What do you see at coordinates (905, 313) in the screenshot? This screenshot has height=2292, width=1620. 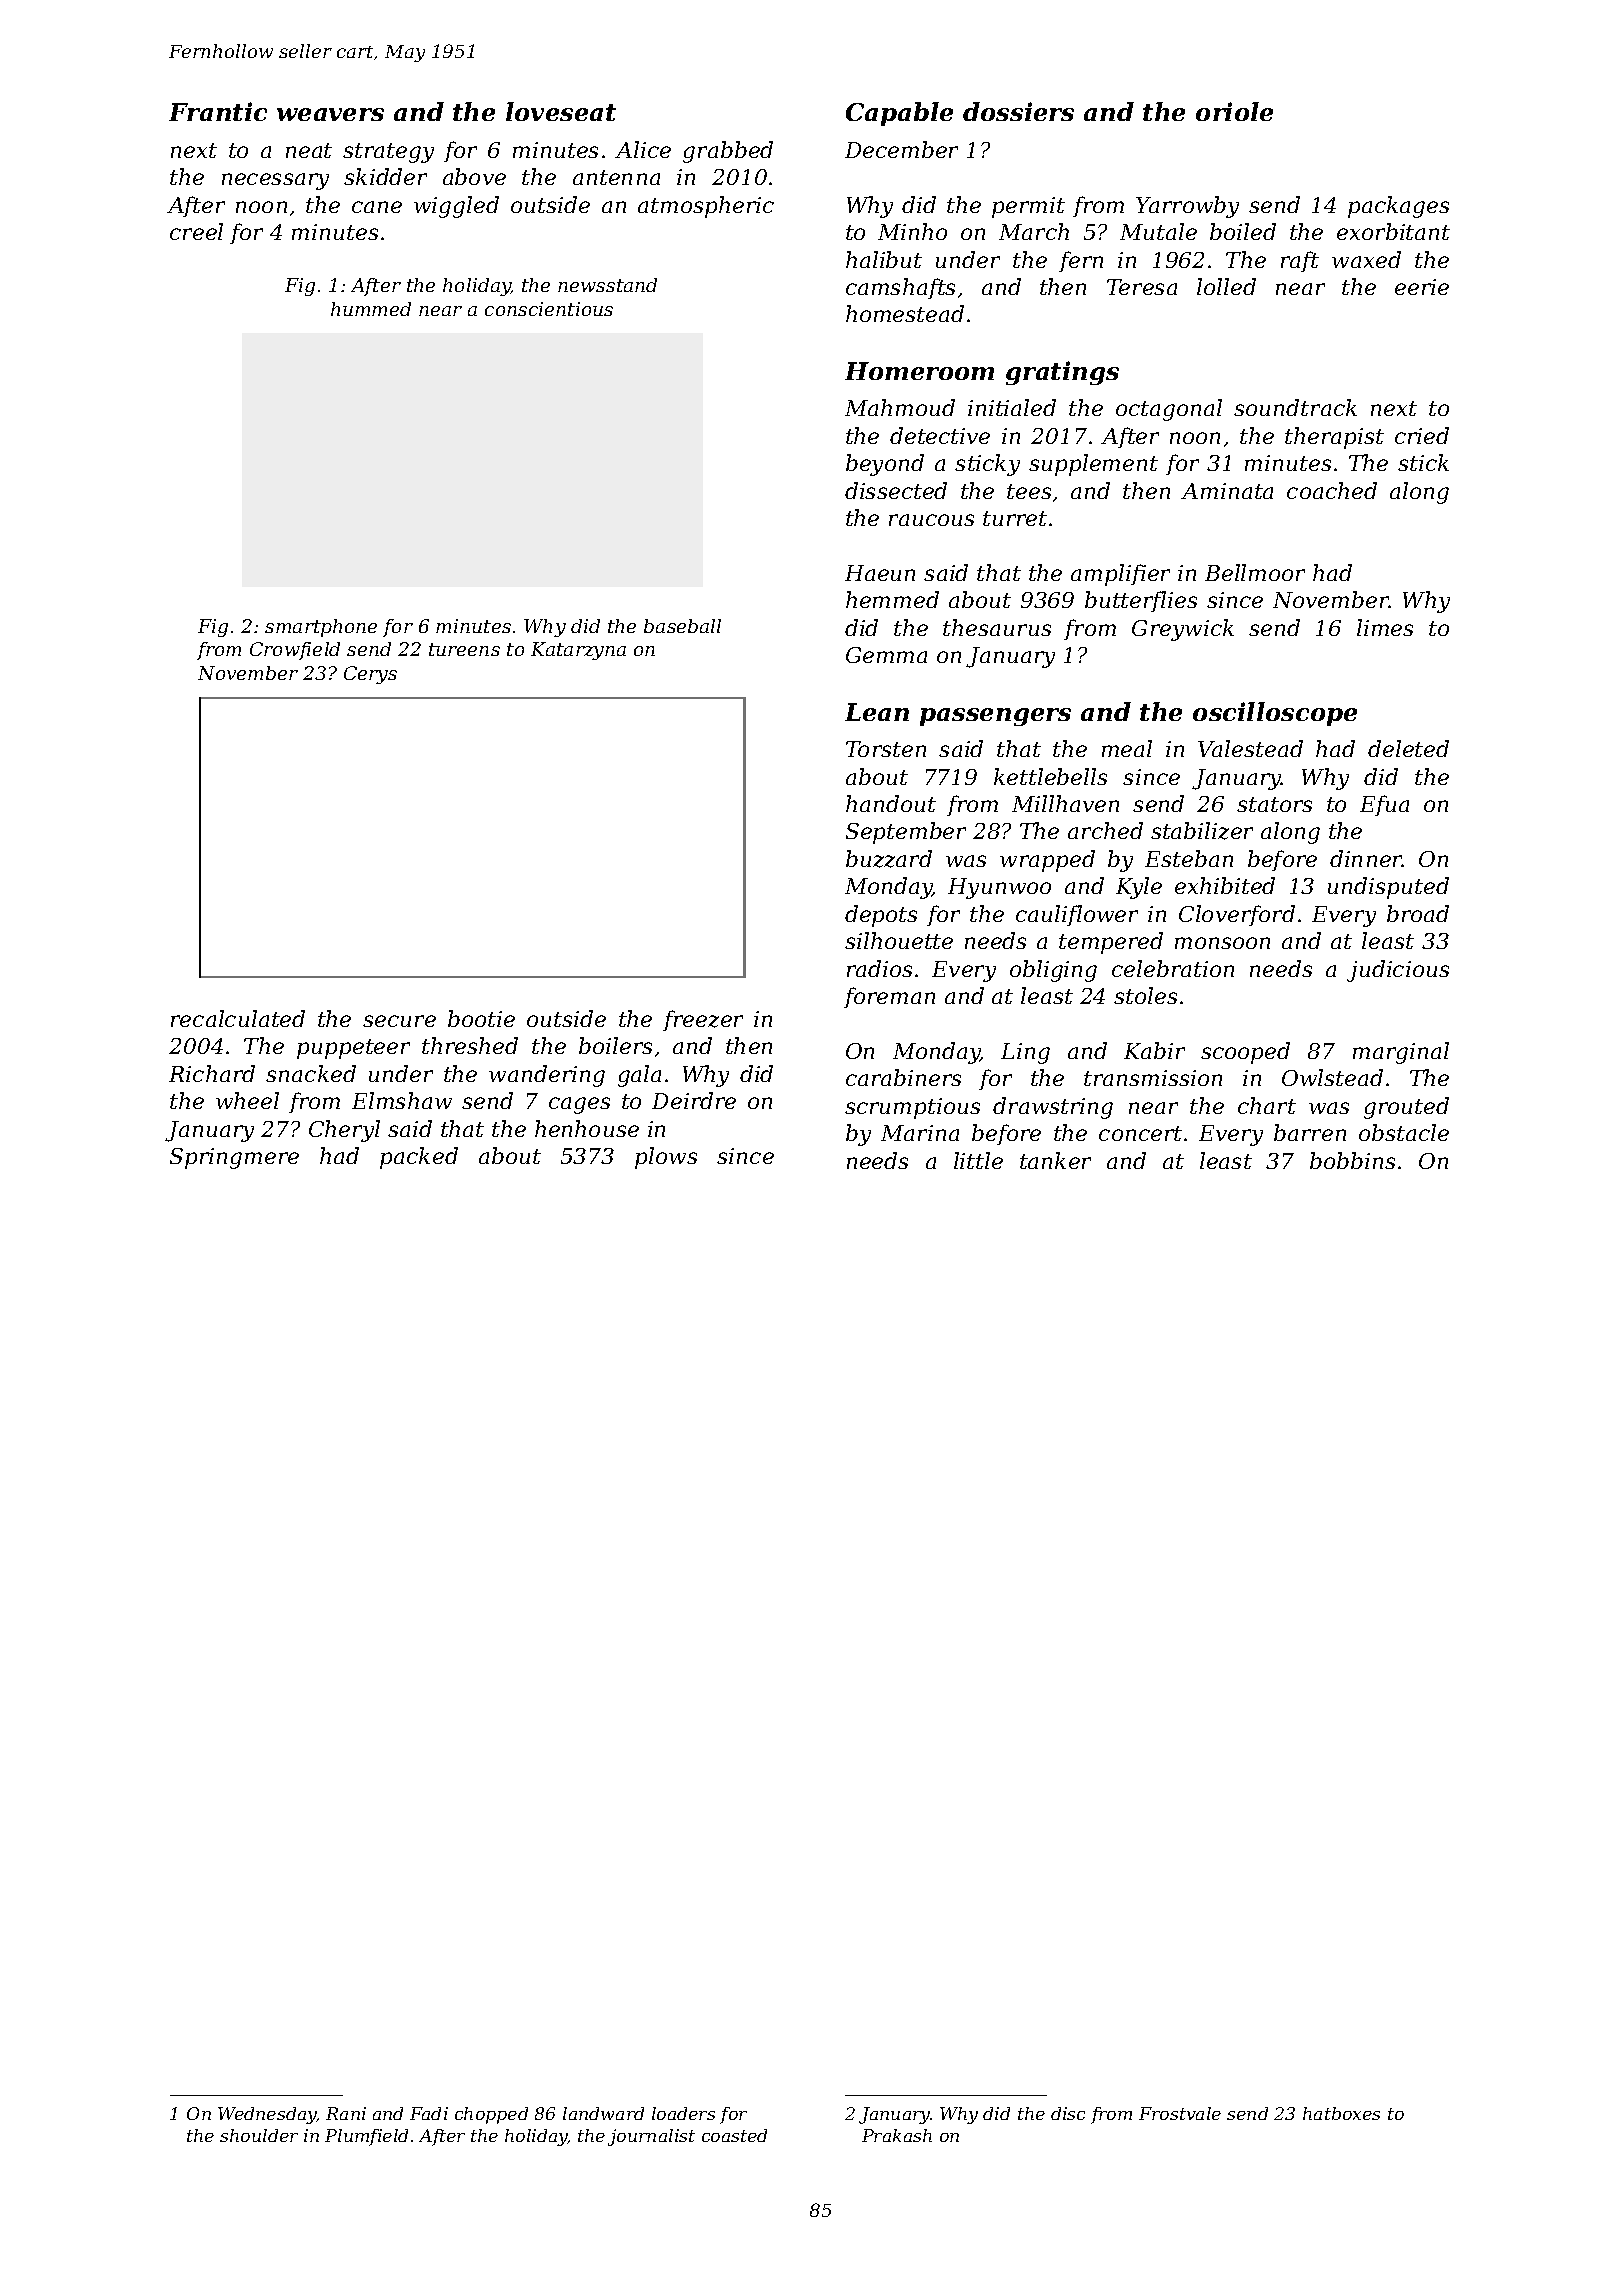 I see `homestead` at bounding box center [905, 313].
